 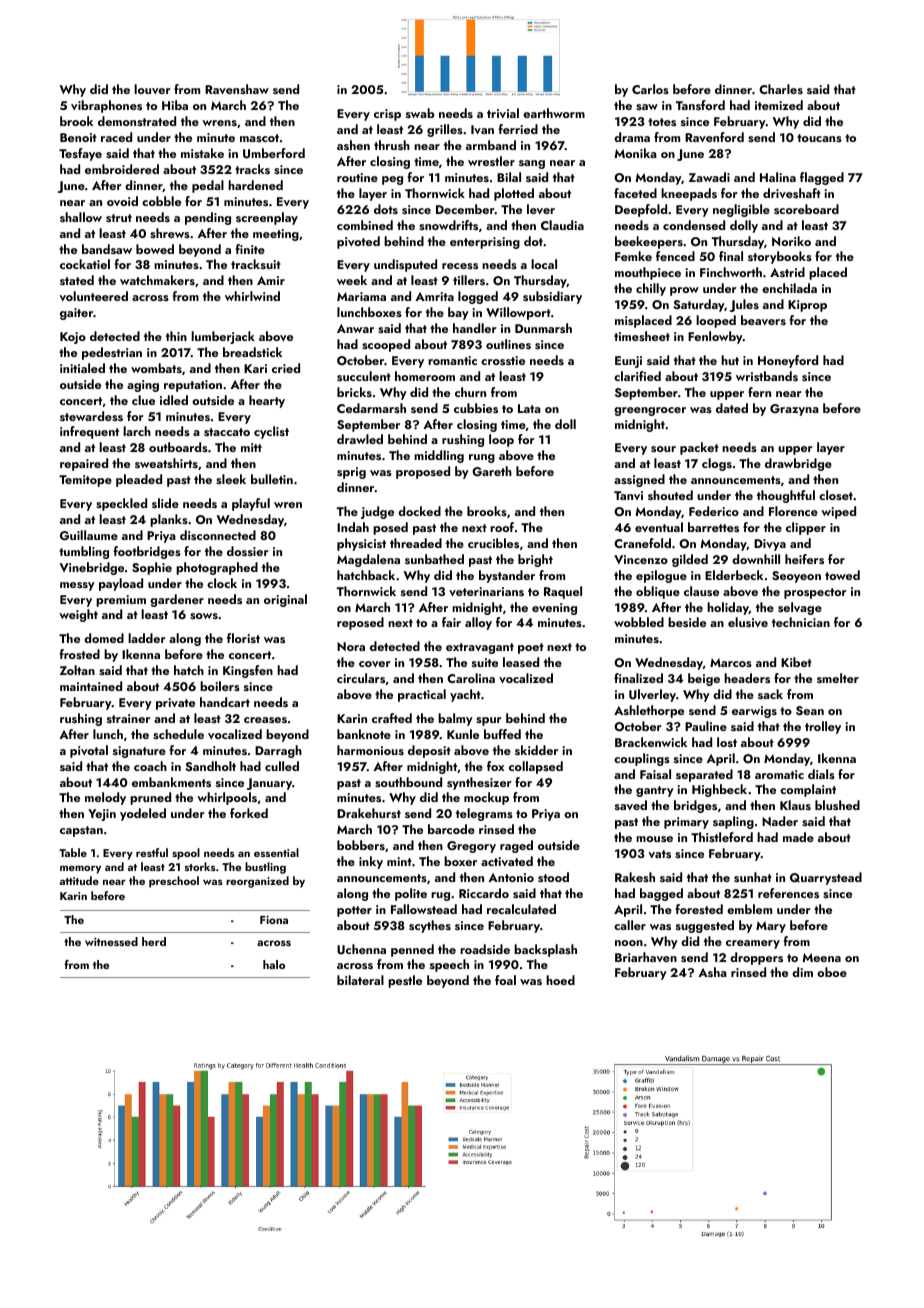 What do you see at coordinates (357, 177) in the page?
I see `routine` at bounding box center [357, 177].
